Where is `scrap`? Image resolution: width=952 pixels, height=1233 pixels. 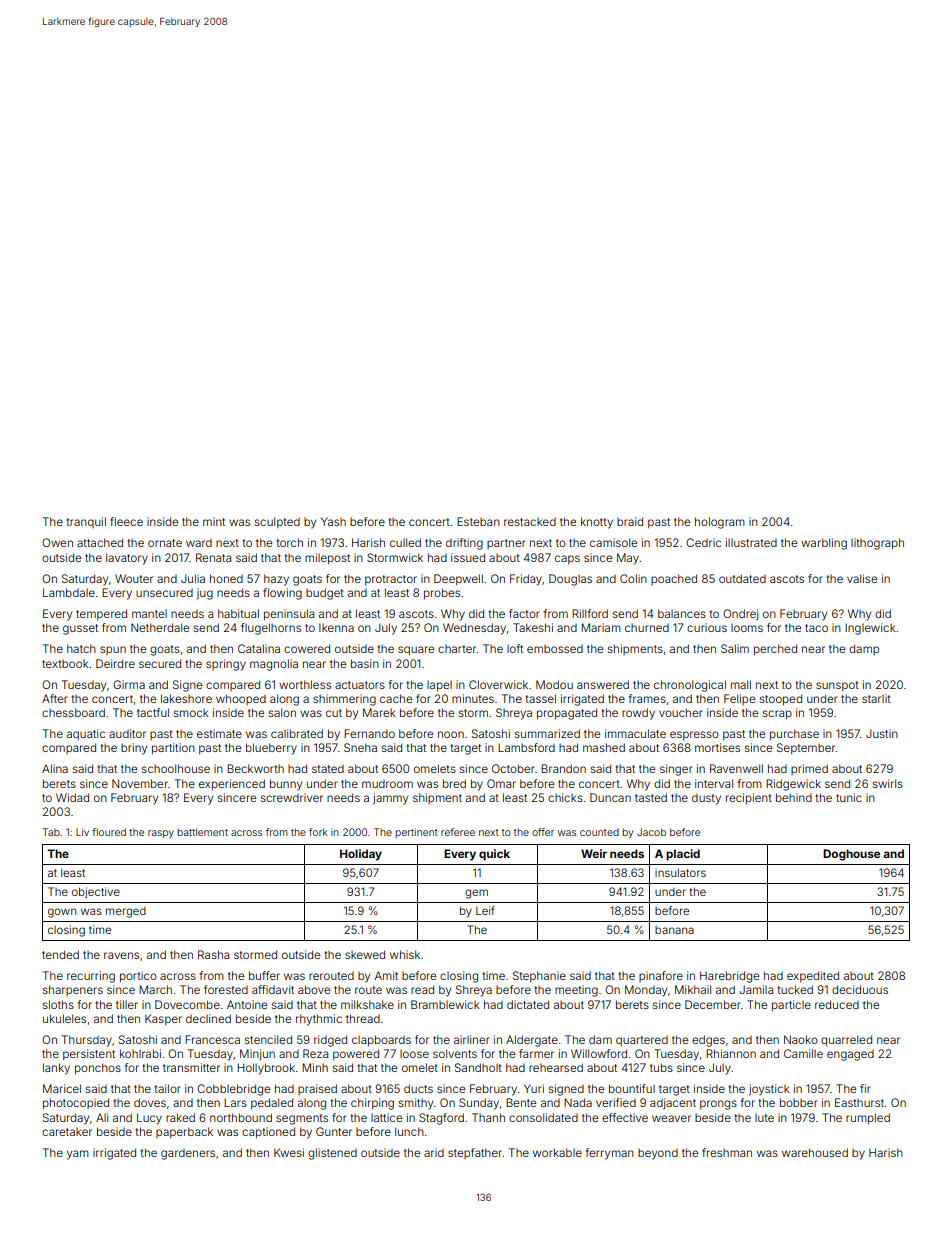 scrap is located at coordinates (777, 715).
